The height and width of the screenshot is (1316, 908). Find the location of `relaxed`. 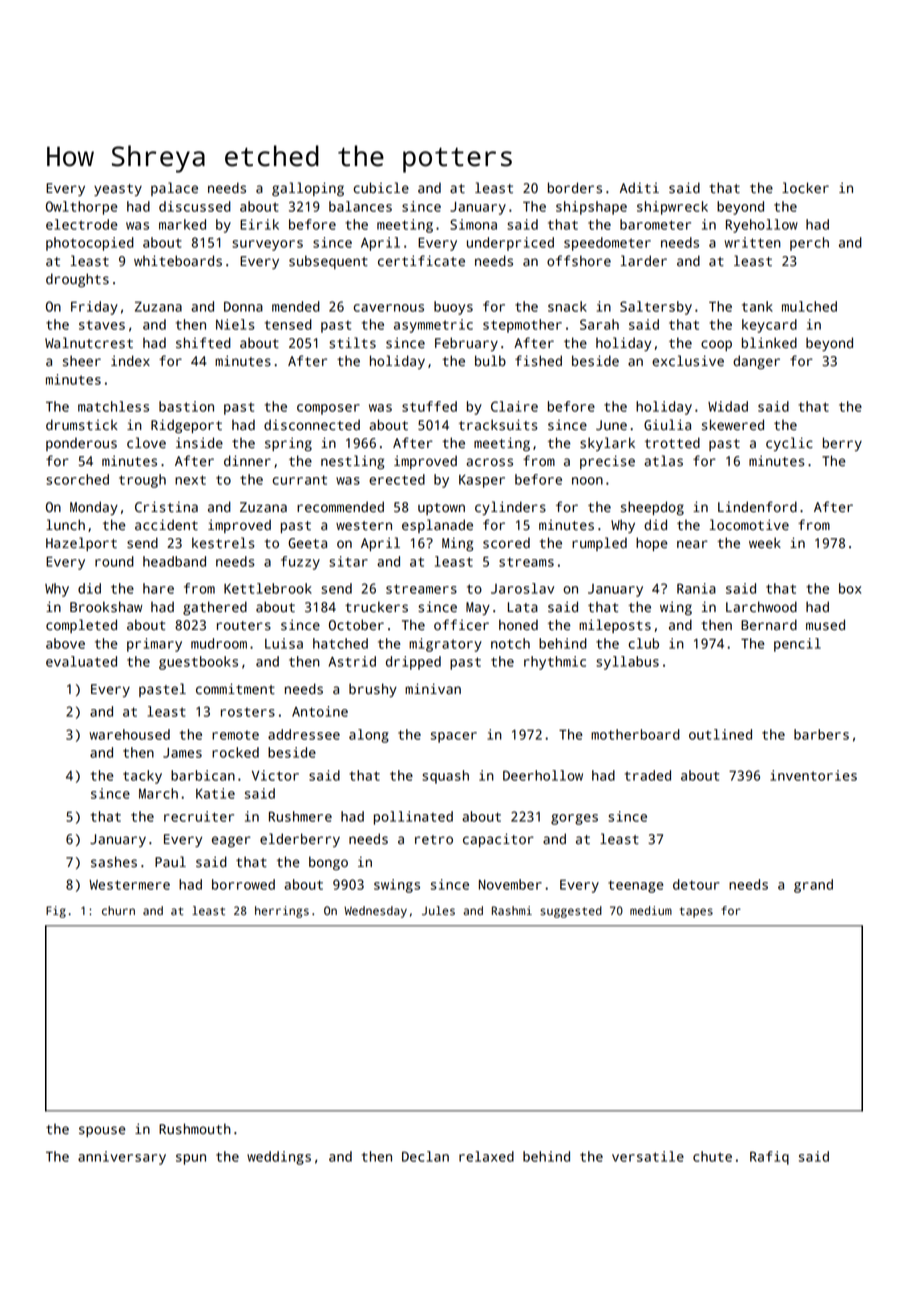

relaxed is located at coordinates (486, 1156).
